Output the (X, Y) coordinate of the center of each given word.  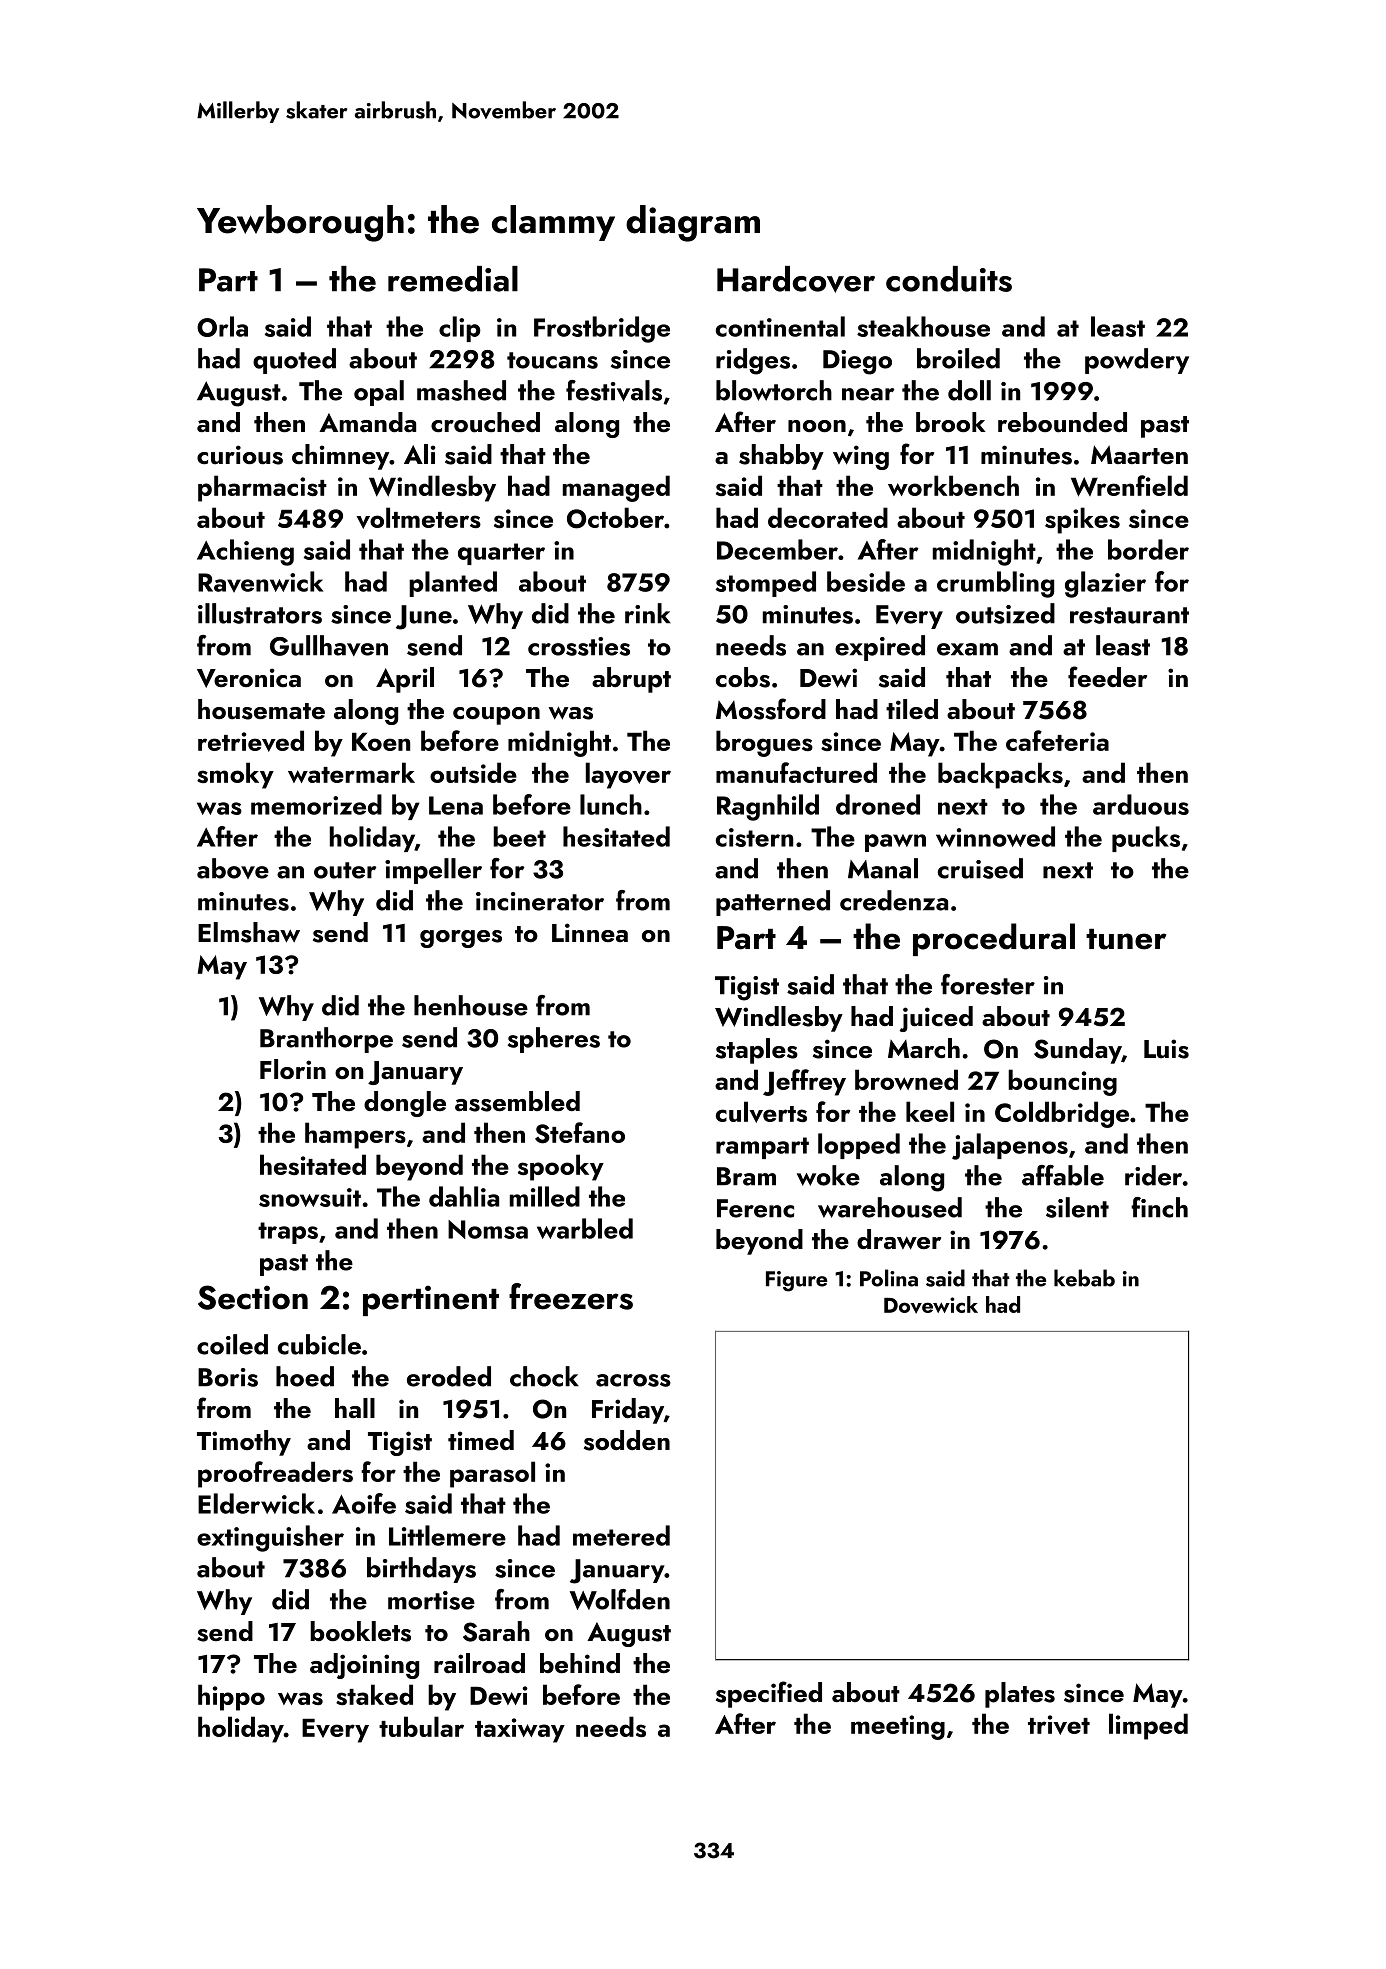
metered (621, 1535)
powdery (1137, 361)
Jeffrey (804, 1082)
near (868, 394)
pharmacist (262, 488)
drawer (899, 1239)
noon (817, 426)
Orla (222, 326)
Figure (796, 1281)
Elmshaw (249, 932)
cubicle (319, 1344)
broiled (958, 358)
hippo (231, 1697)
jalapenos (1010, 1146)
